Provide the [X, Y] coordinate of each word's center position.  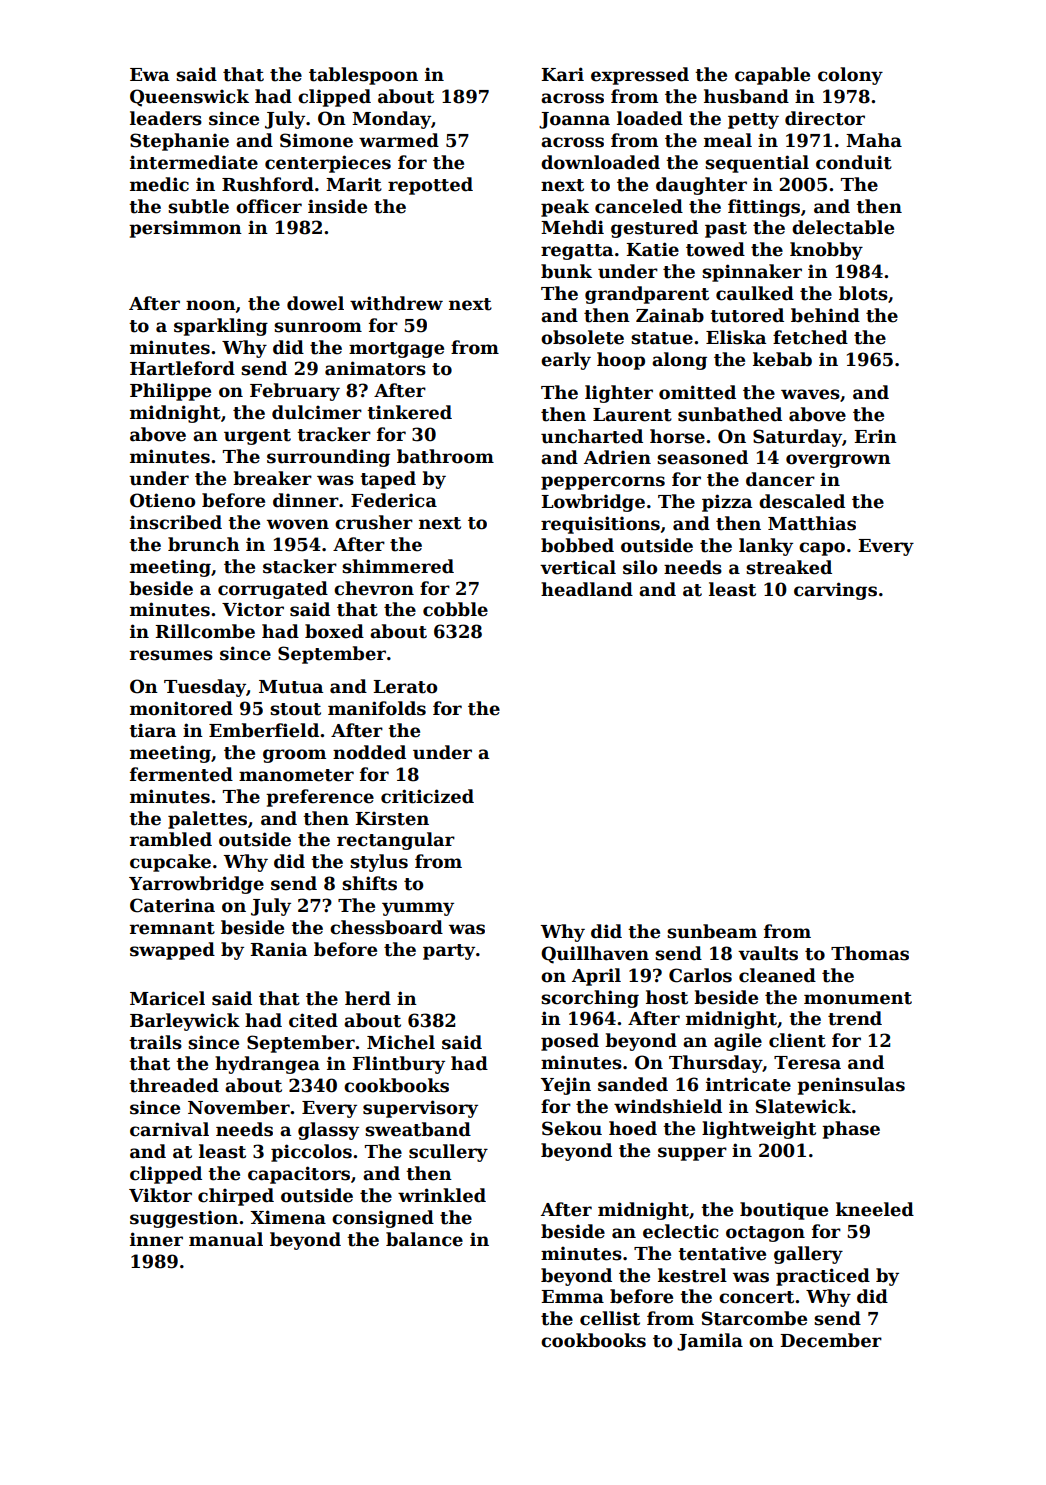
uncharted [592, 436]
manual [226, 1239]
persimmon [185, 229]
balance [424, 1239]
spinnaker [752, 273]
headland [587, 589]
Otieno [162, 500]
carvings [835, 591]
